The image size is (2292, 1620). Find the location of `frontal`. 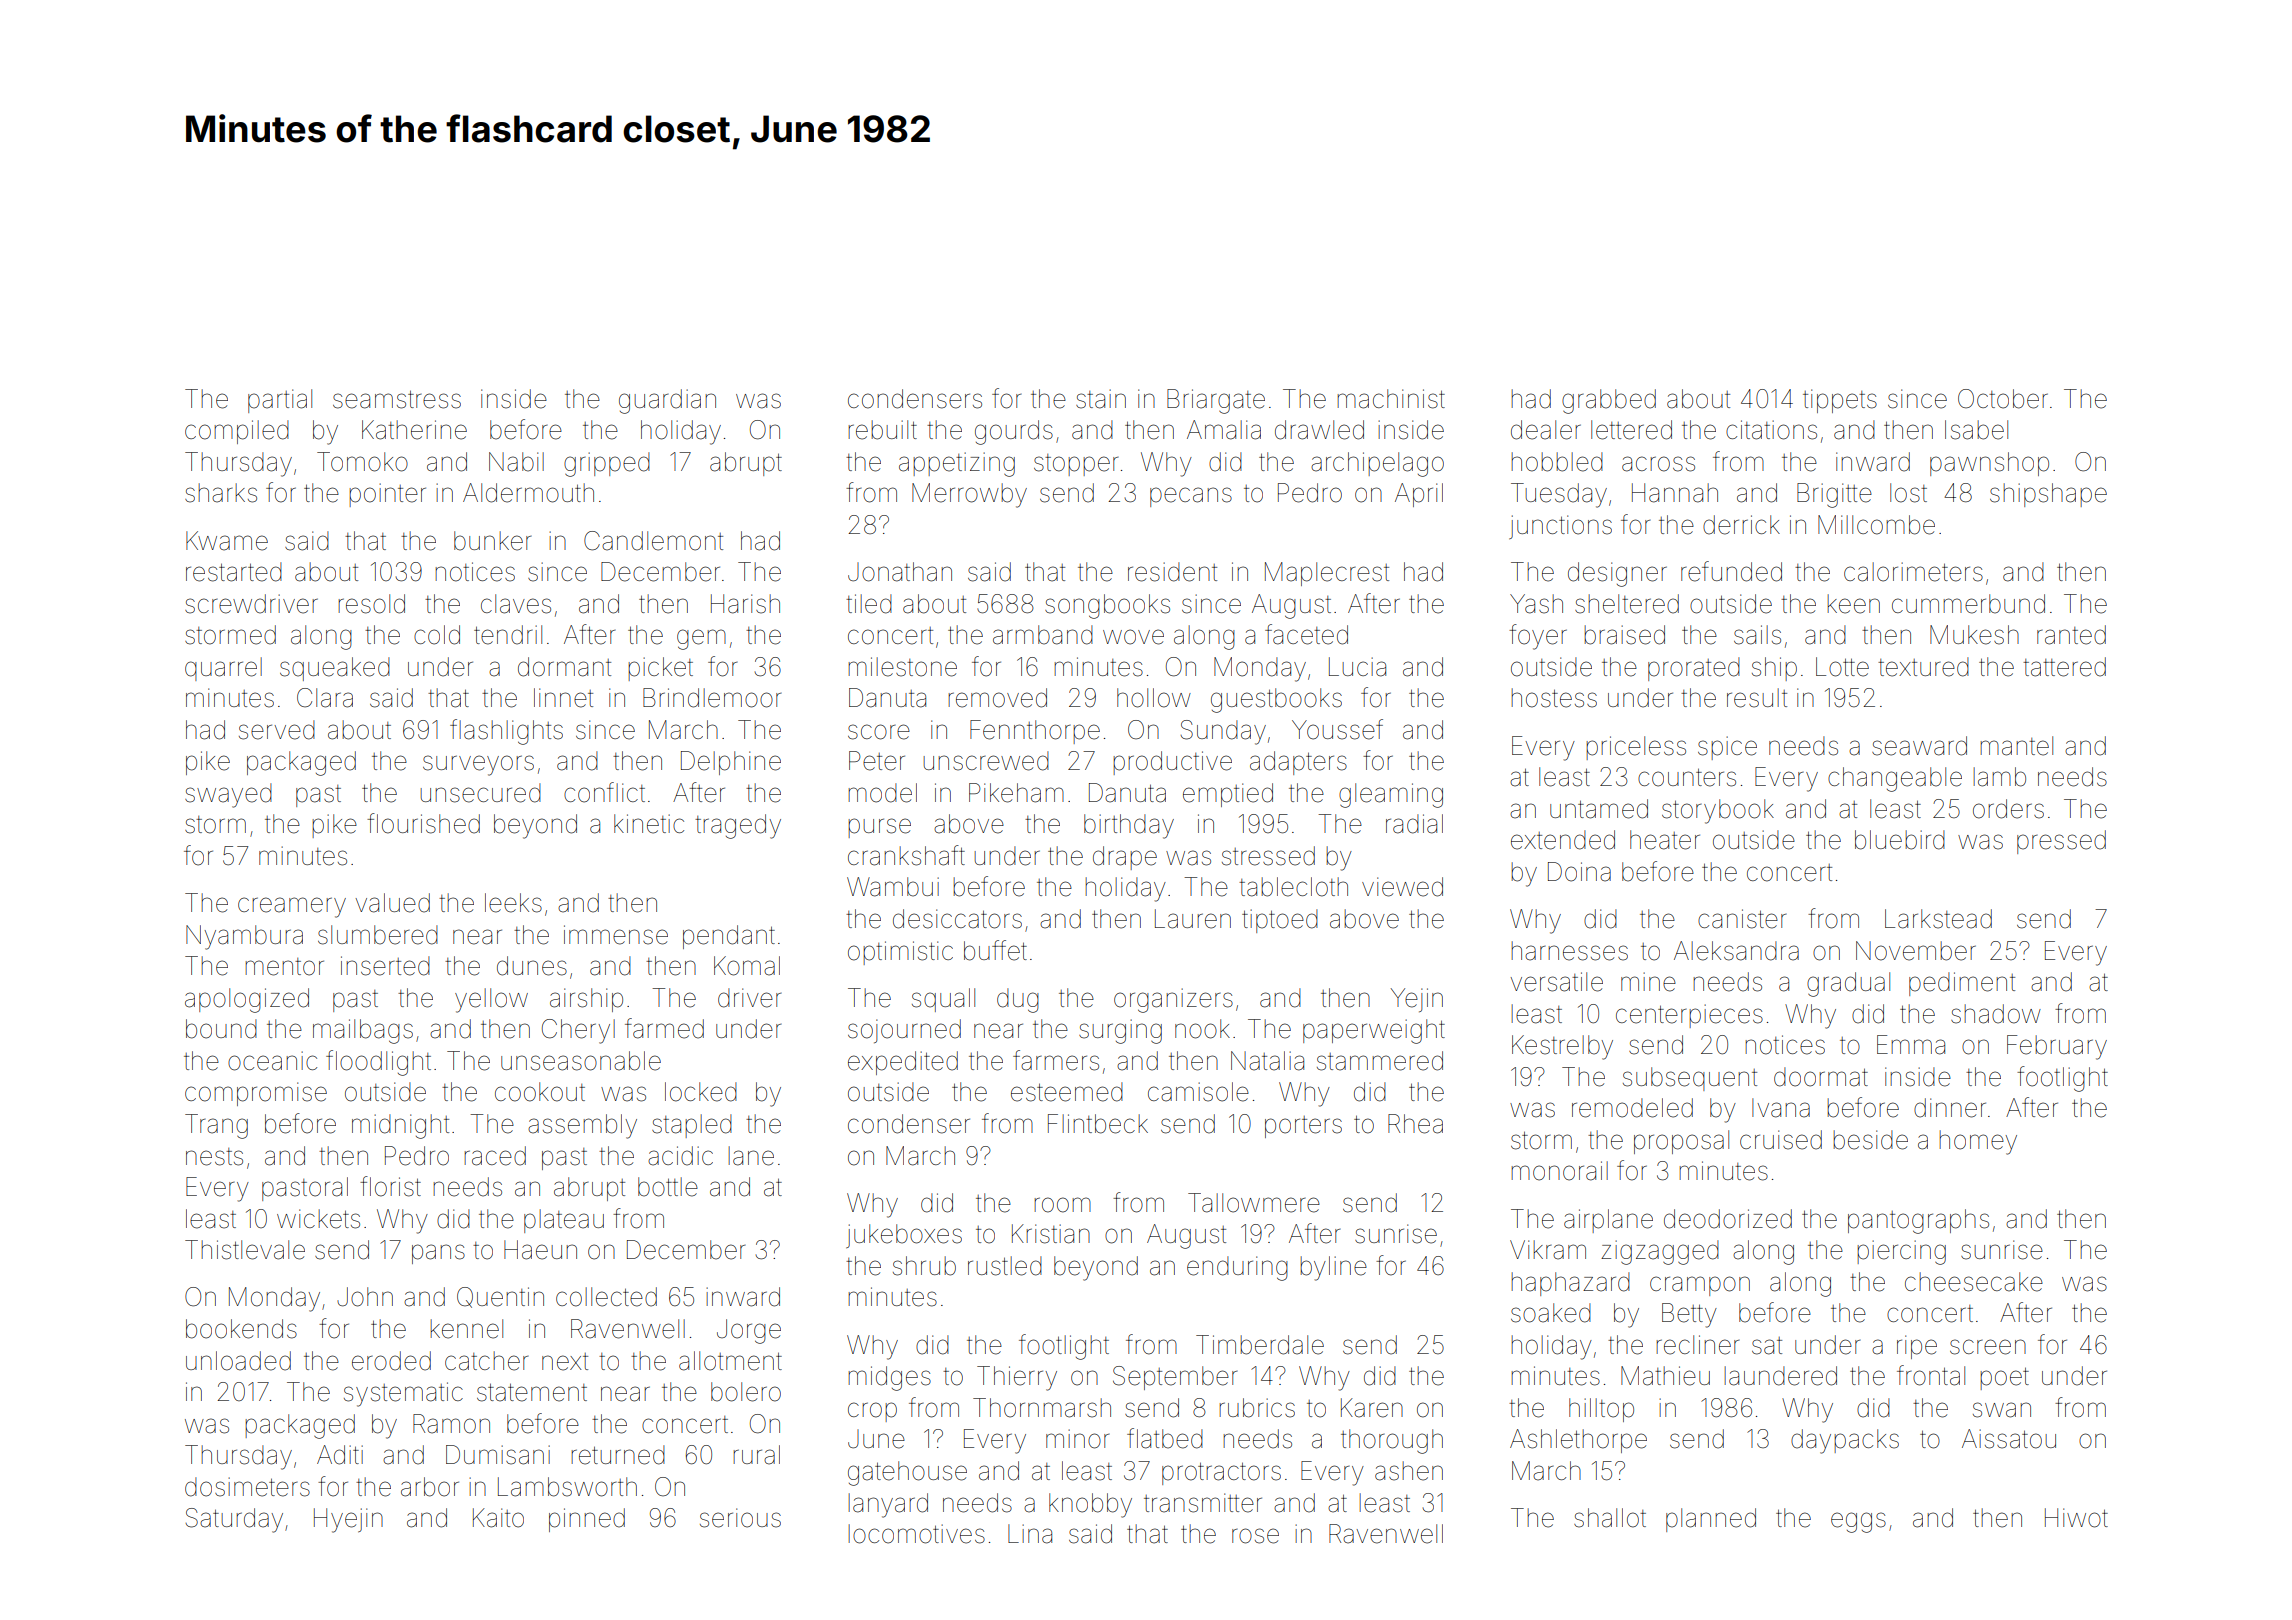

frontal is located at coordinates (1931, 1375).
